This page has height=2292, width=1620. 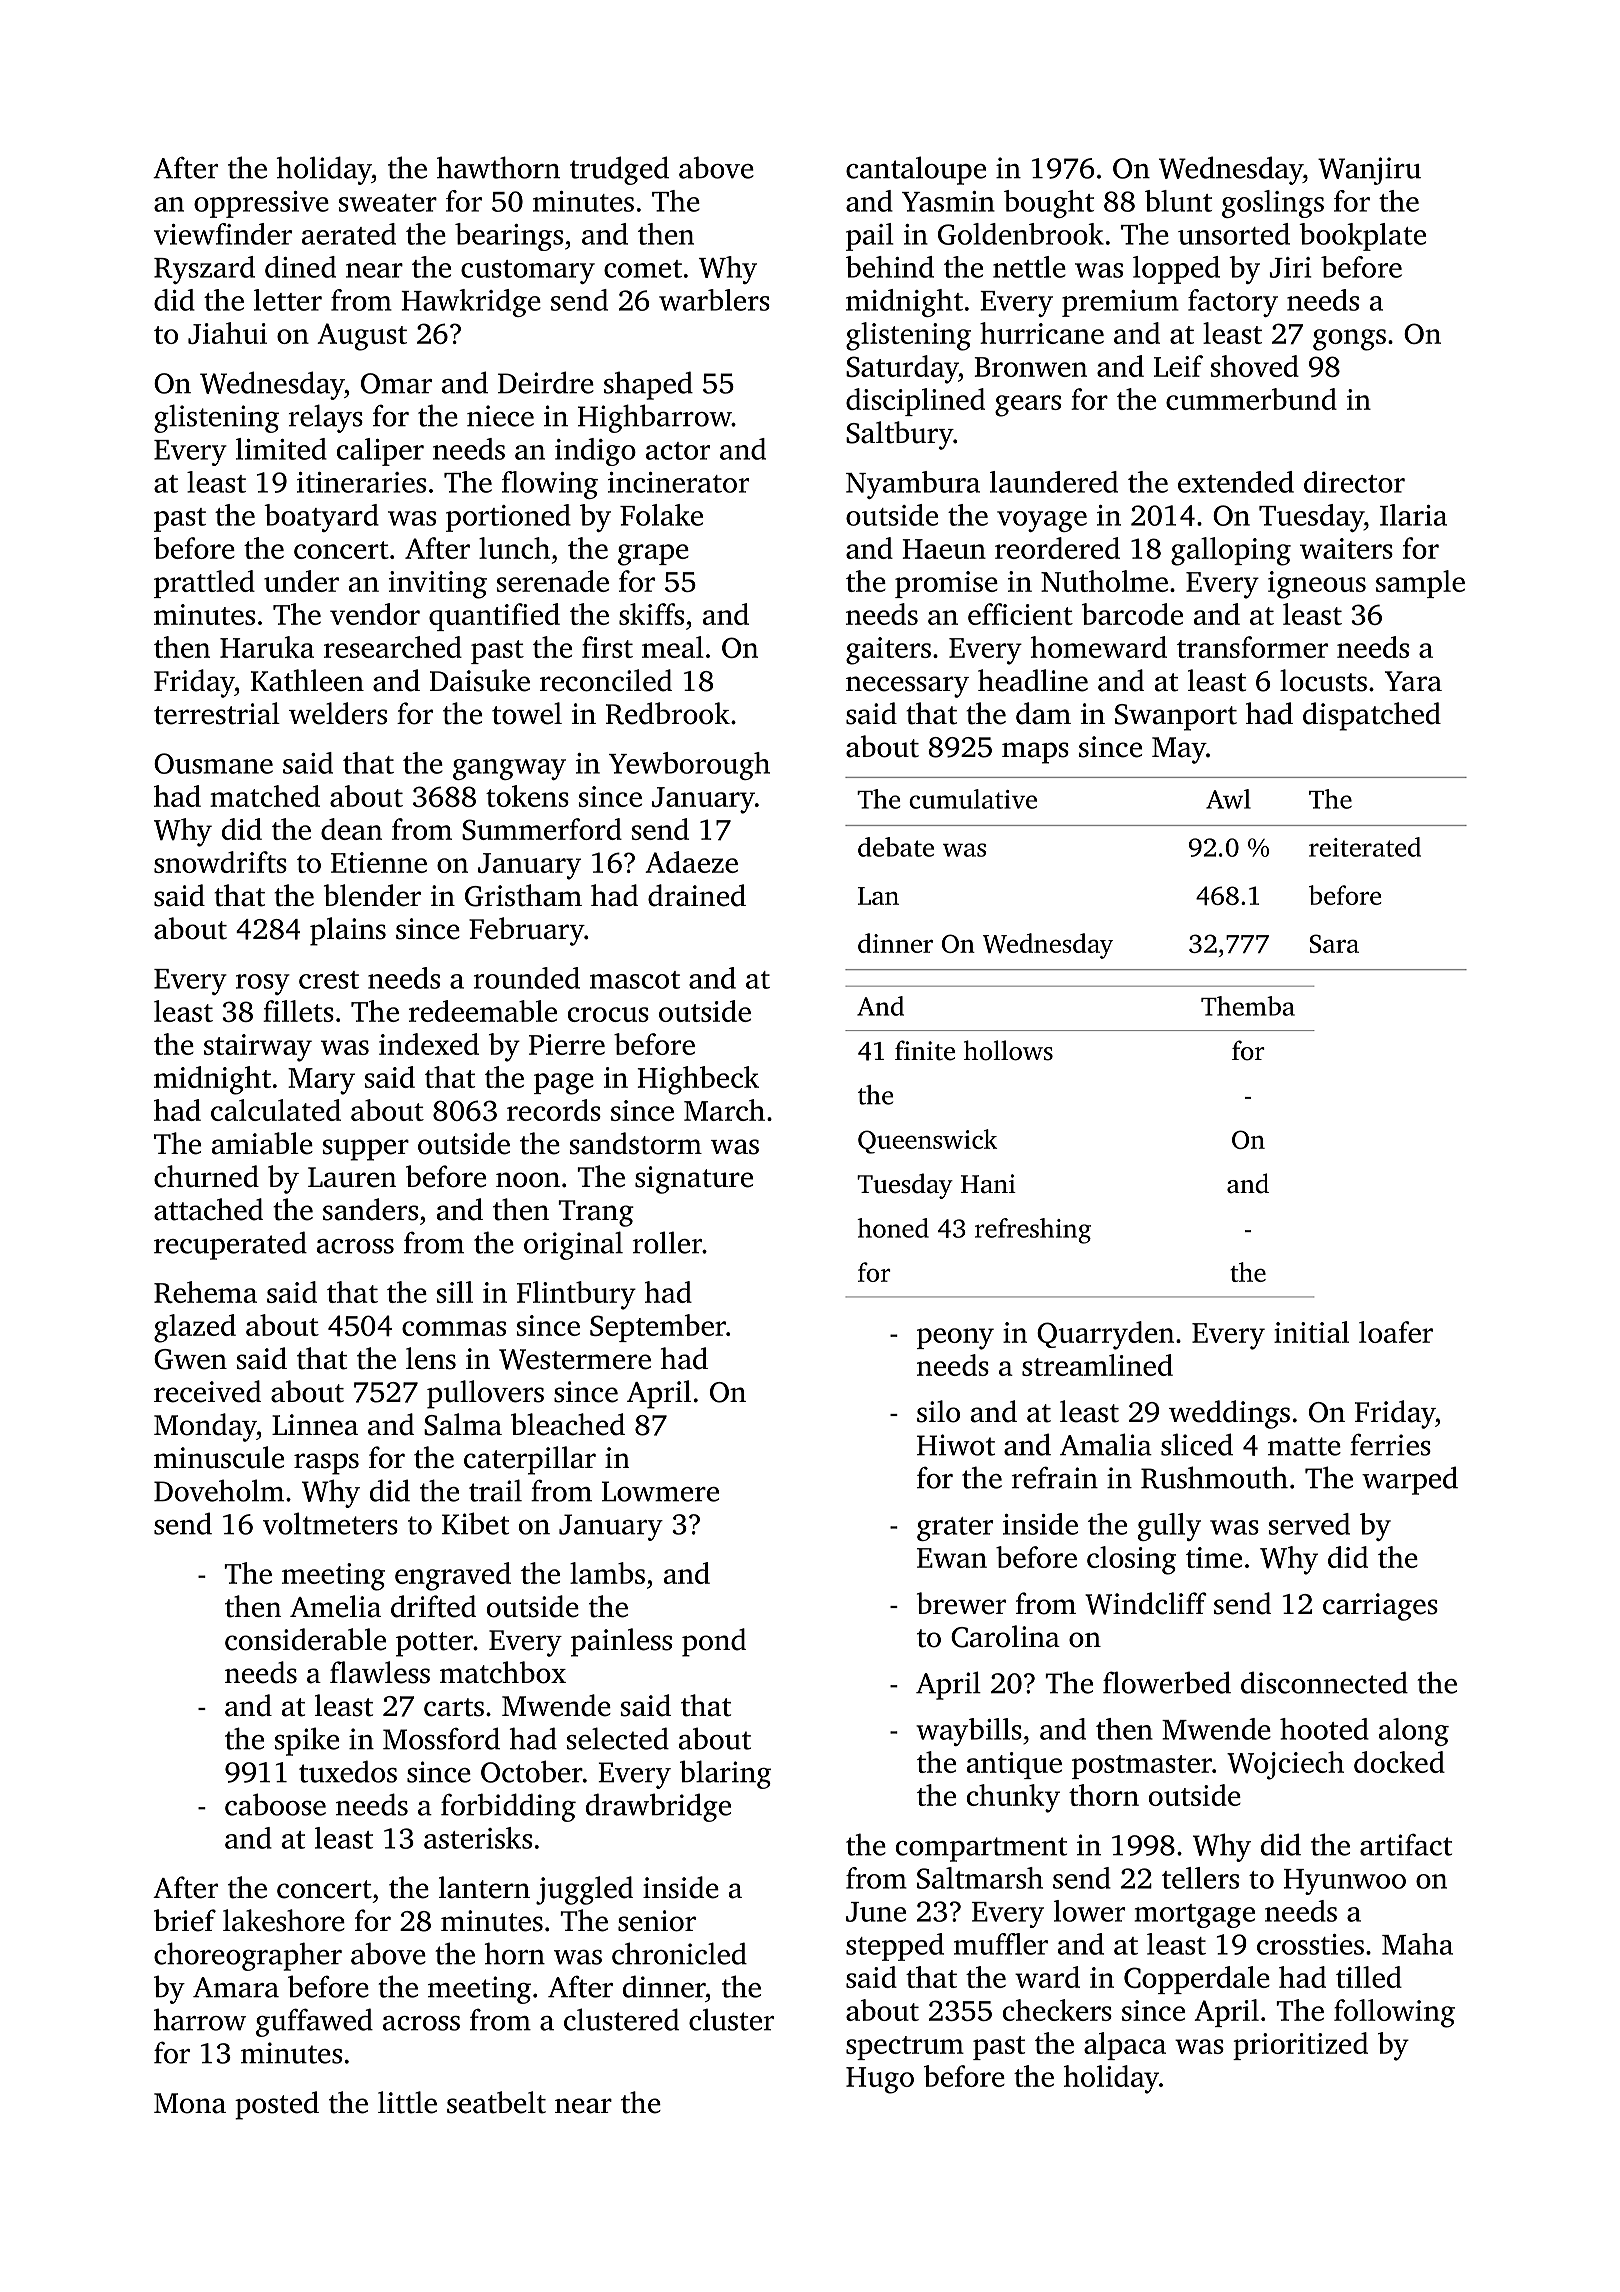 What do you see at coordinates (1417, 1944) in the page?
I see `Maha` at bounding box center [1417, 1944].
